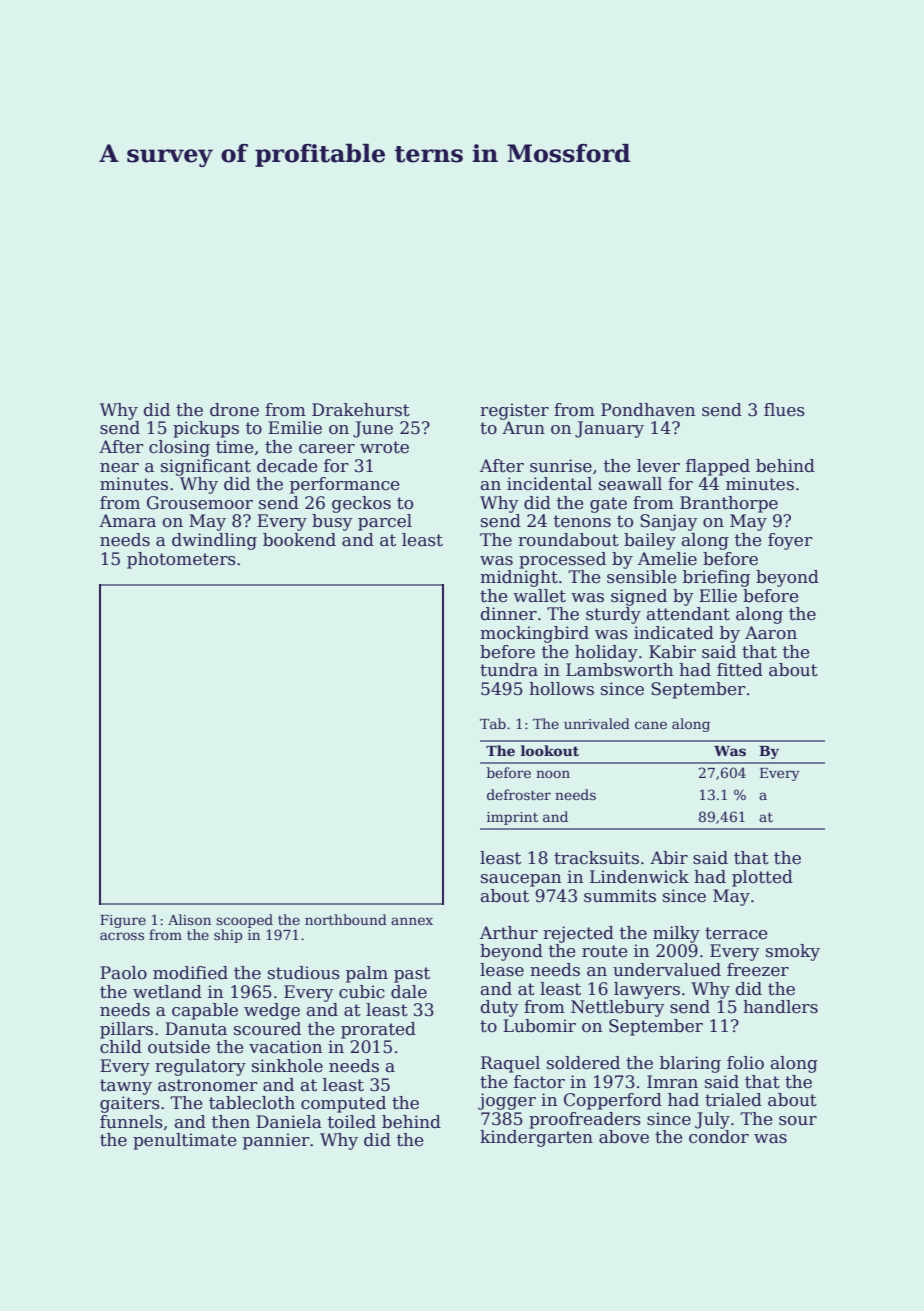  Describe the element at coordinates (361, 410) in the screenshot. I see `Drakehurst` at that location.
